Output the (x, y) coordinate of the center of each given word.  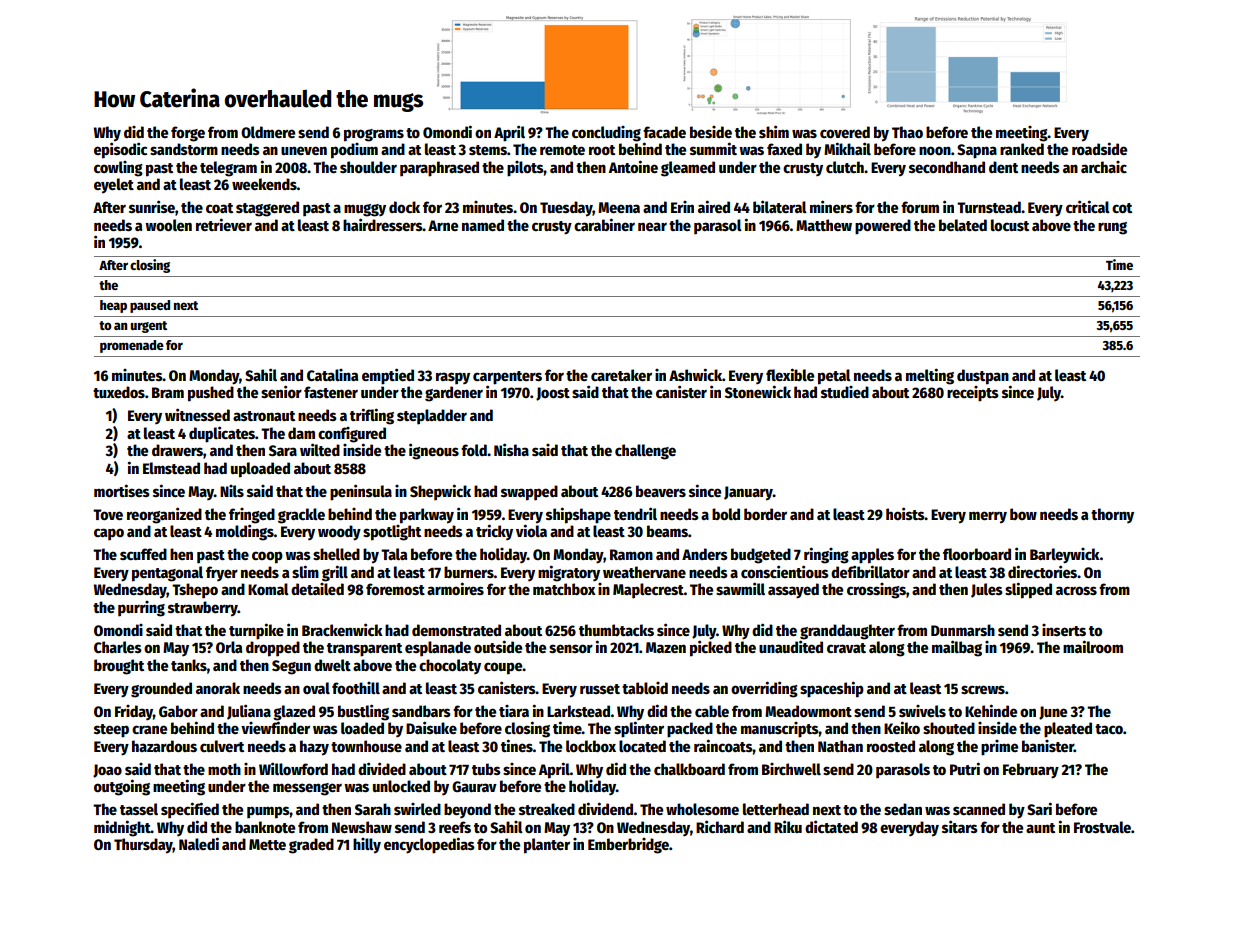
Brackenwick (342, 629)
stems (488, 150)
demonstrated (456, 630)
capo (109, 534)
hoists (905, 513)
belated (963, 225)
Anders (705, 554)
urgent (149, 327)
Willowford (293, 768)
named (483, 225)
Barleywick (1065, 556)
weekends (264, 184)
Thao (907, 132)
